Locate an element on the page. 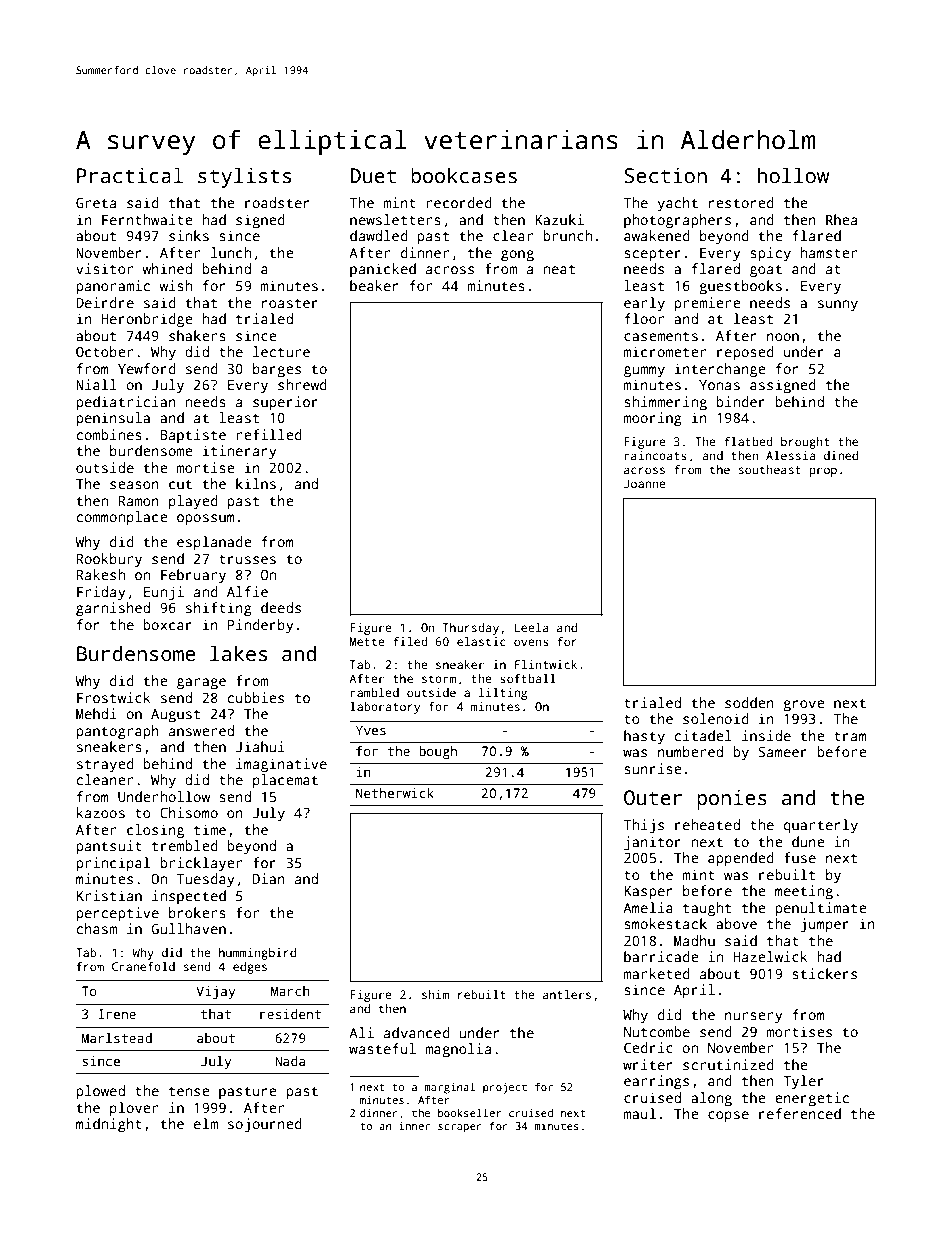 Image resolution: width=952 pixels, height=1233 pixels. taught is located at coordinates (707, 909).
